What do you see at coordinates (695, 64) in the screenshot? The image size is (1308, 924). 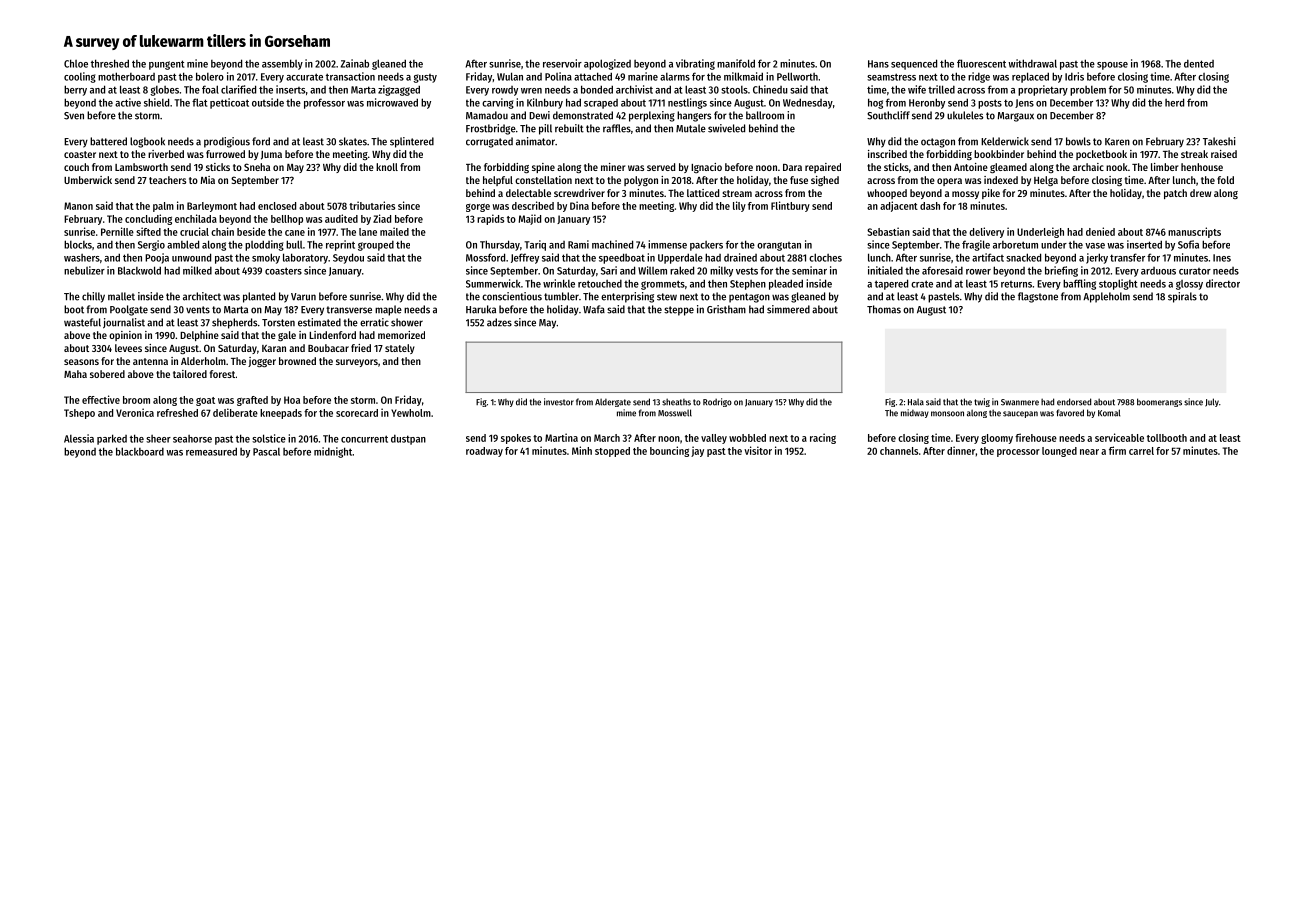 I see `vibrating` at bounding box center [695, 64].
